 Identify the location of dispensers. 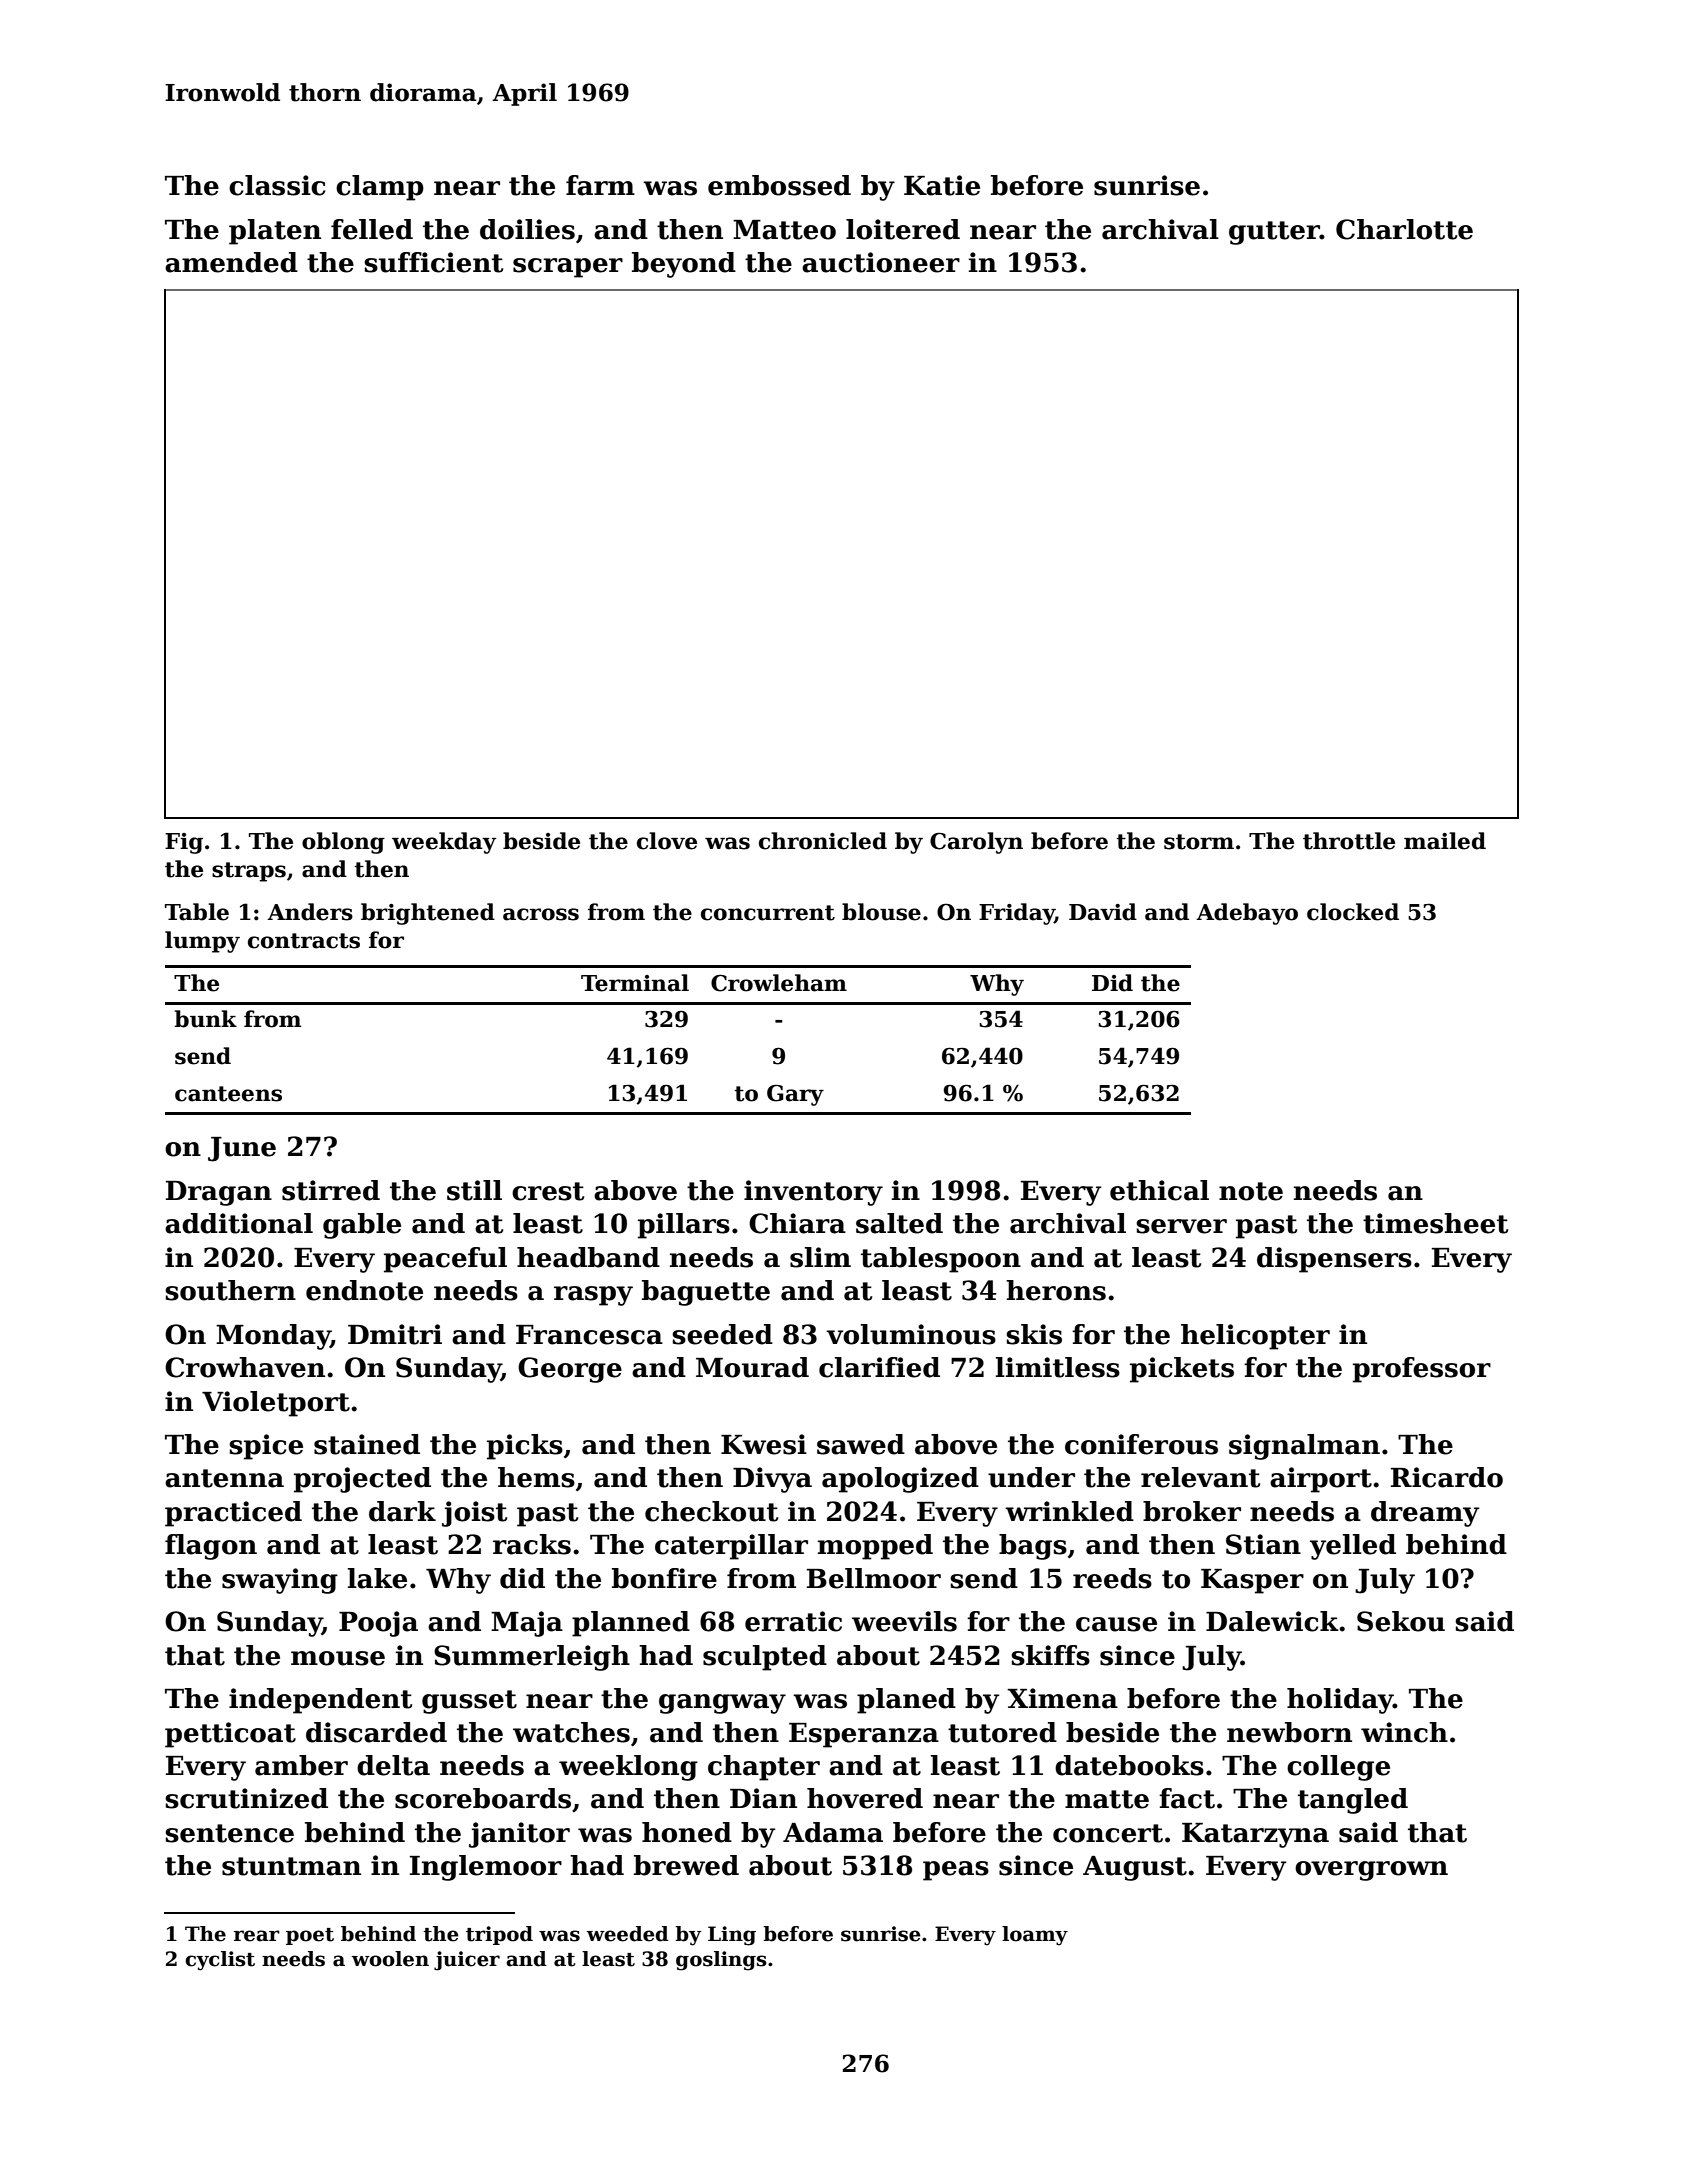
(1334, 1260).
